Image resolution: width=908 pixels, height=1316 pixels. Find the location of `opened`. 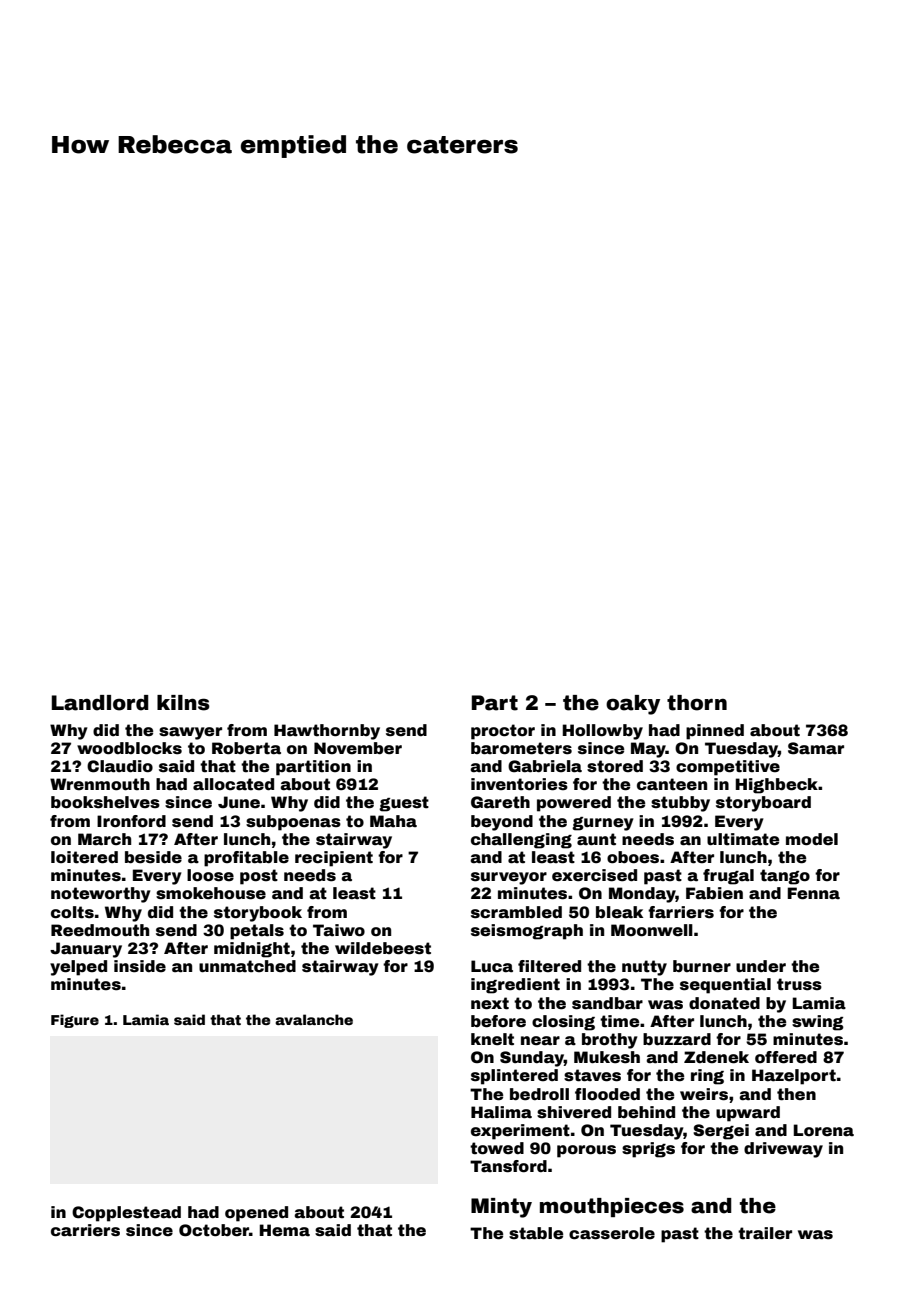

opened is located at coordinates (256, 1214).
